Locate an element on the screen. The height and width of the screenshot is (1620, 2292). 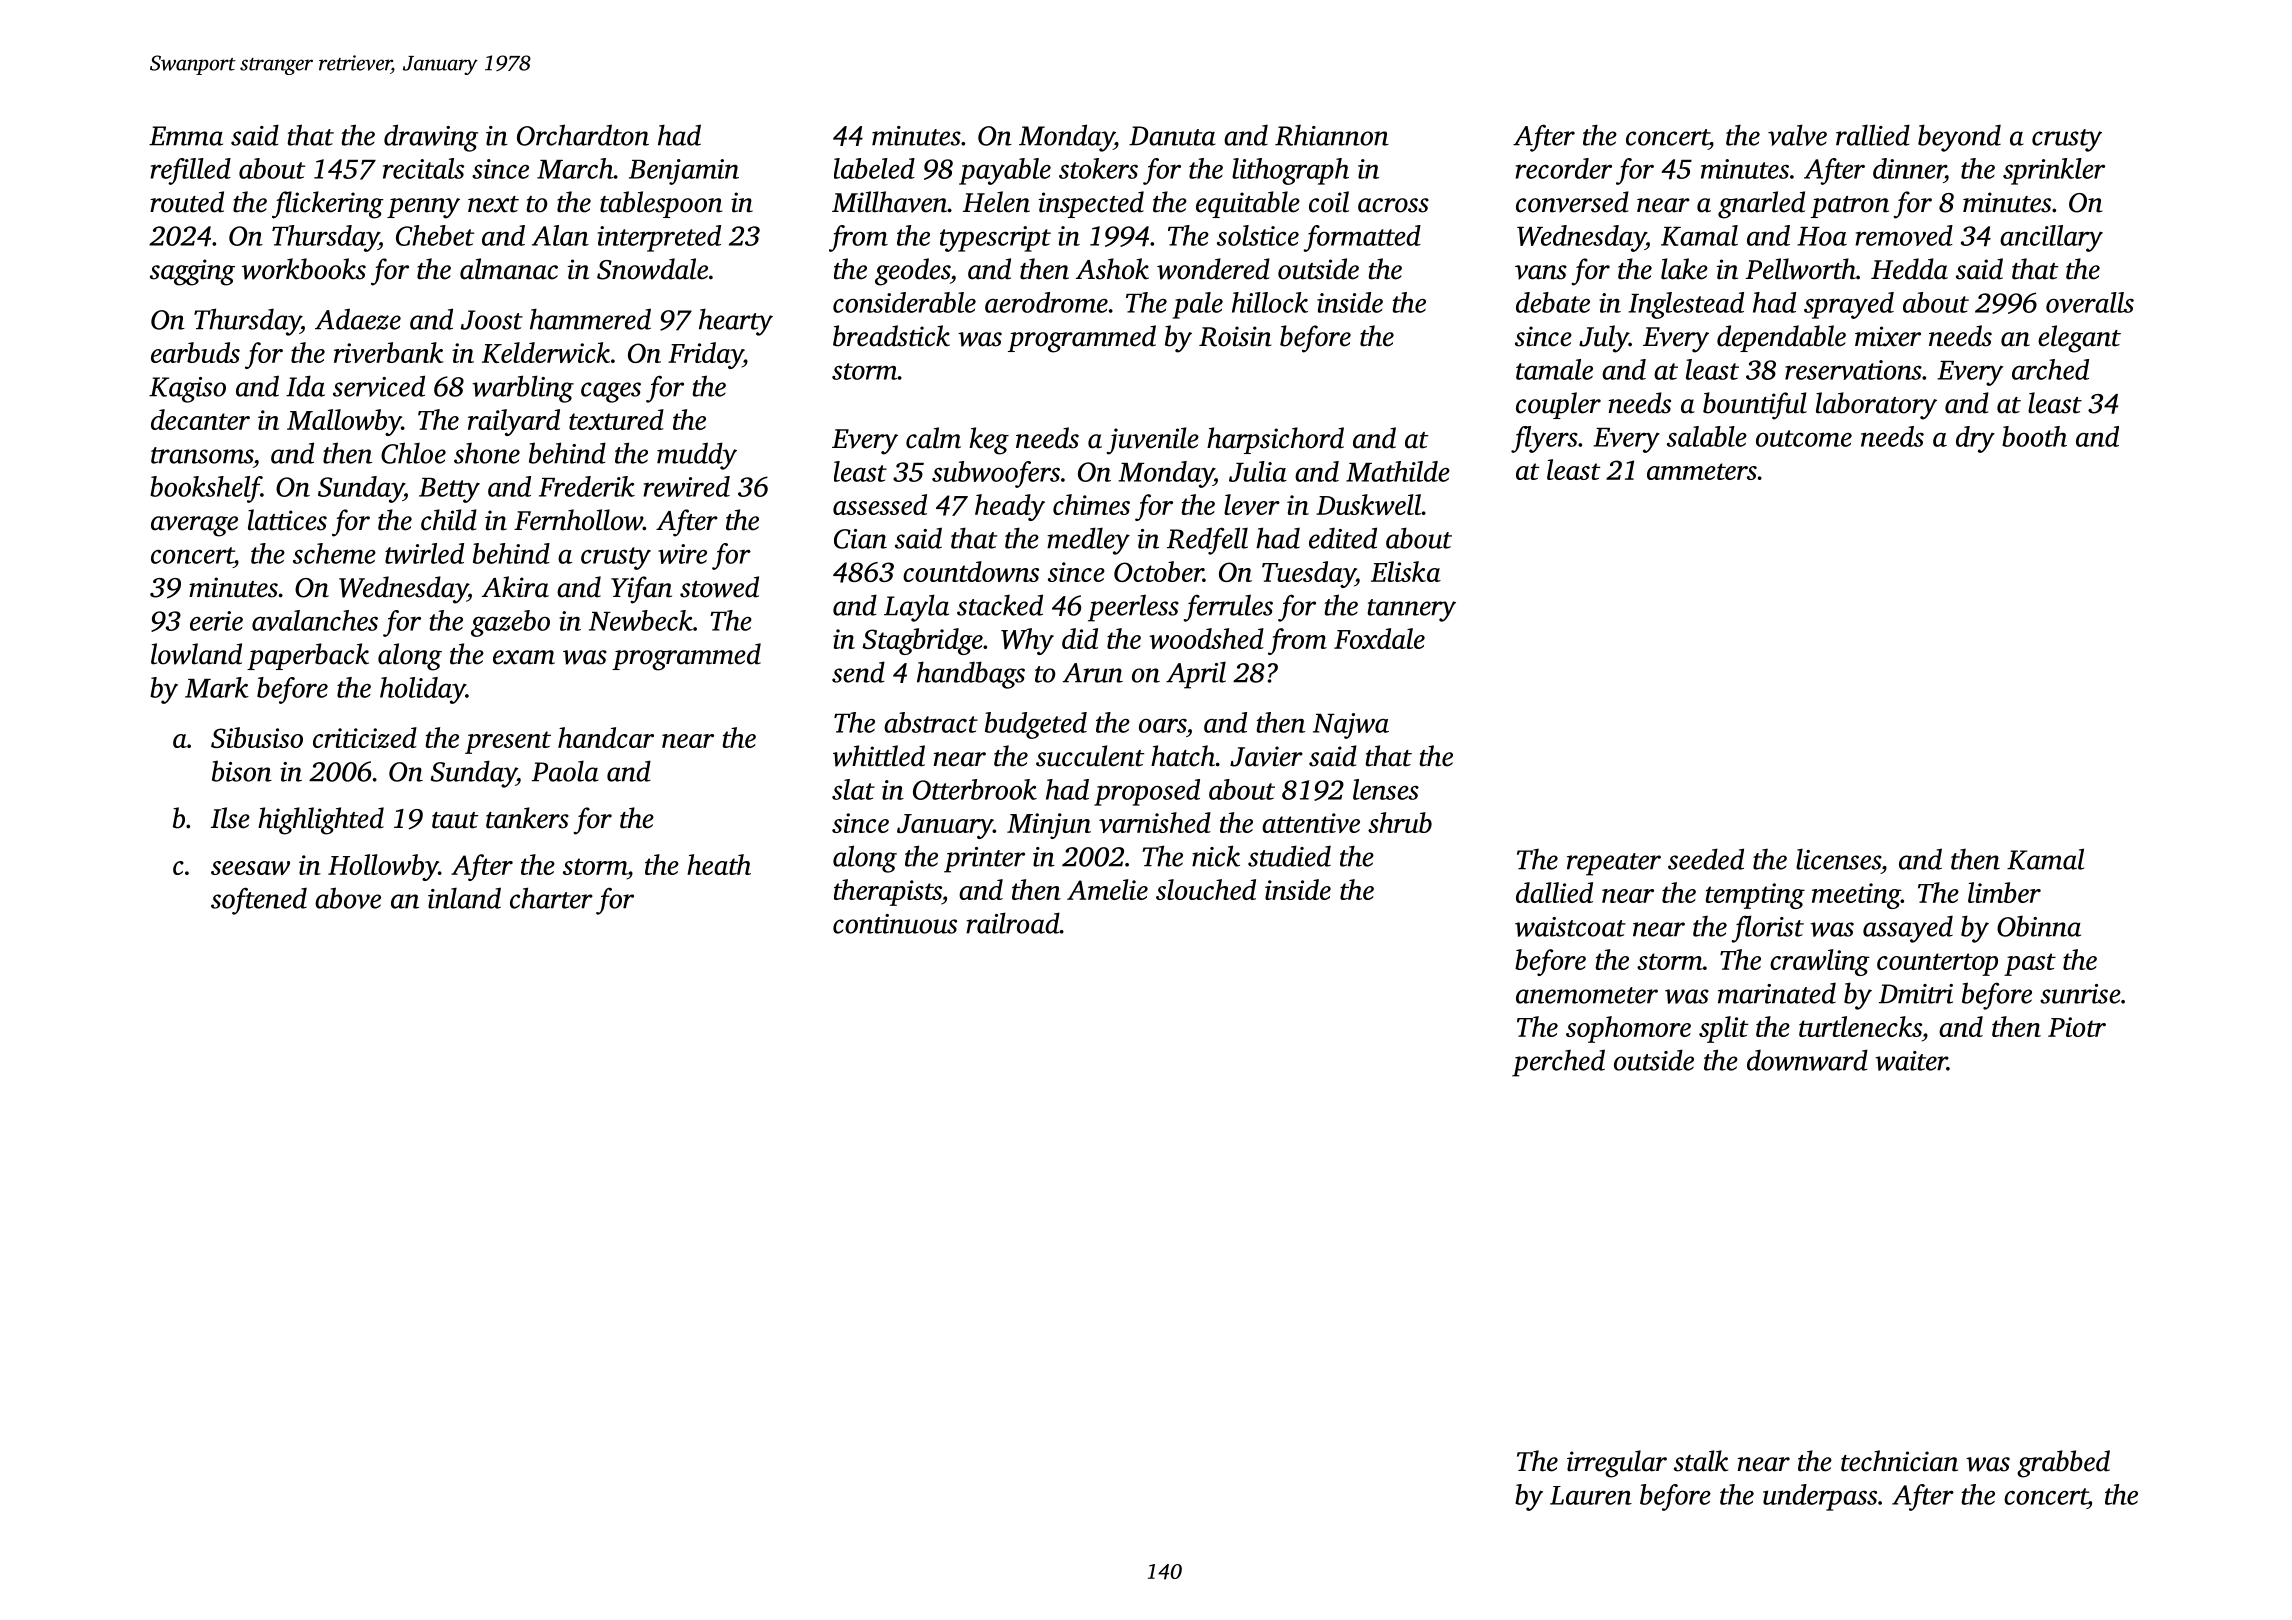
inspected is located at coordinates (1091, 204).
